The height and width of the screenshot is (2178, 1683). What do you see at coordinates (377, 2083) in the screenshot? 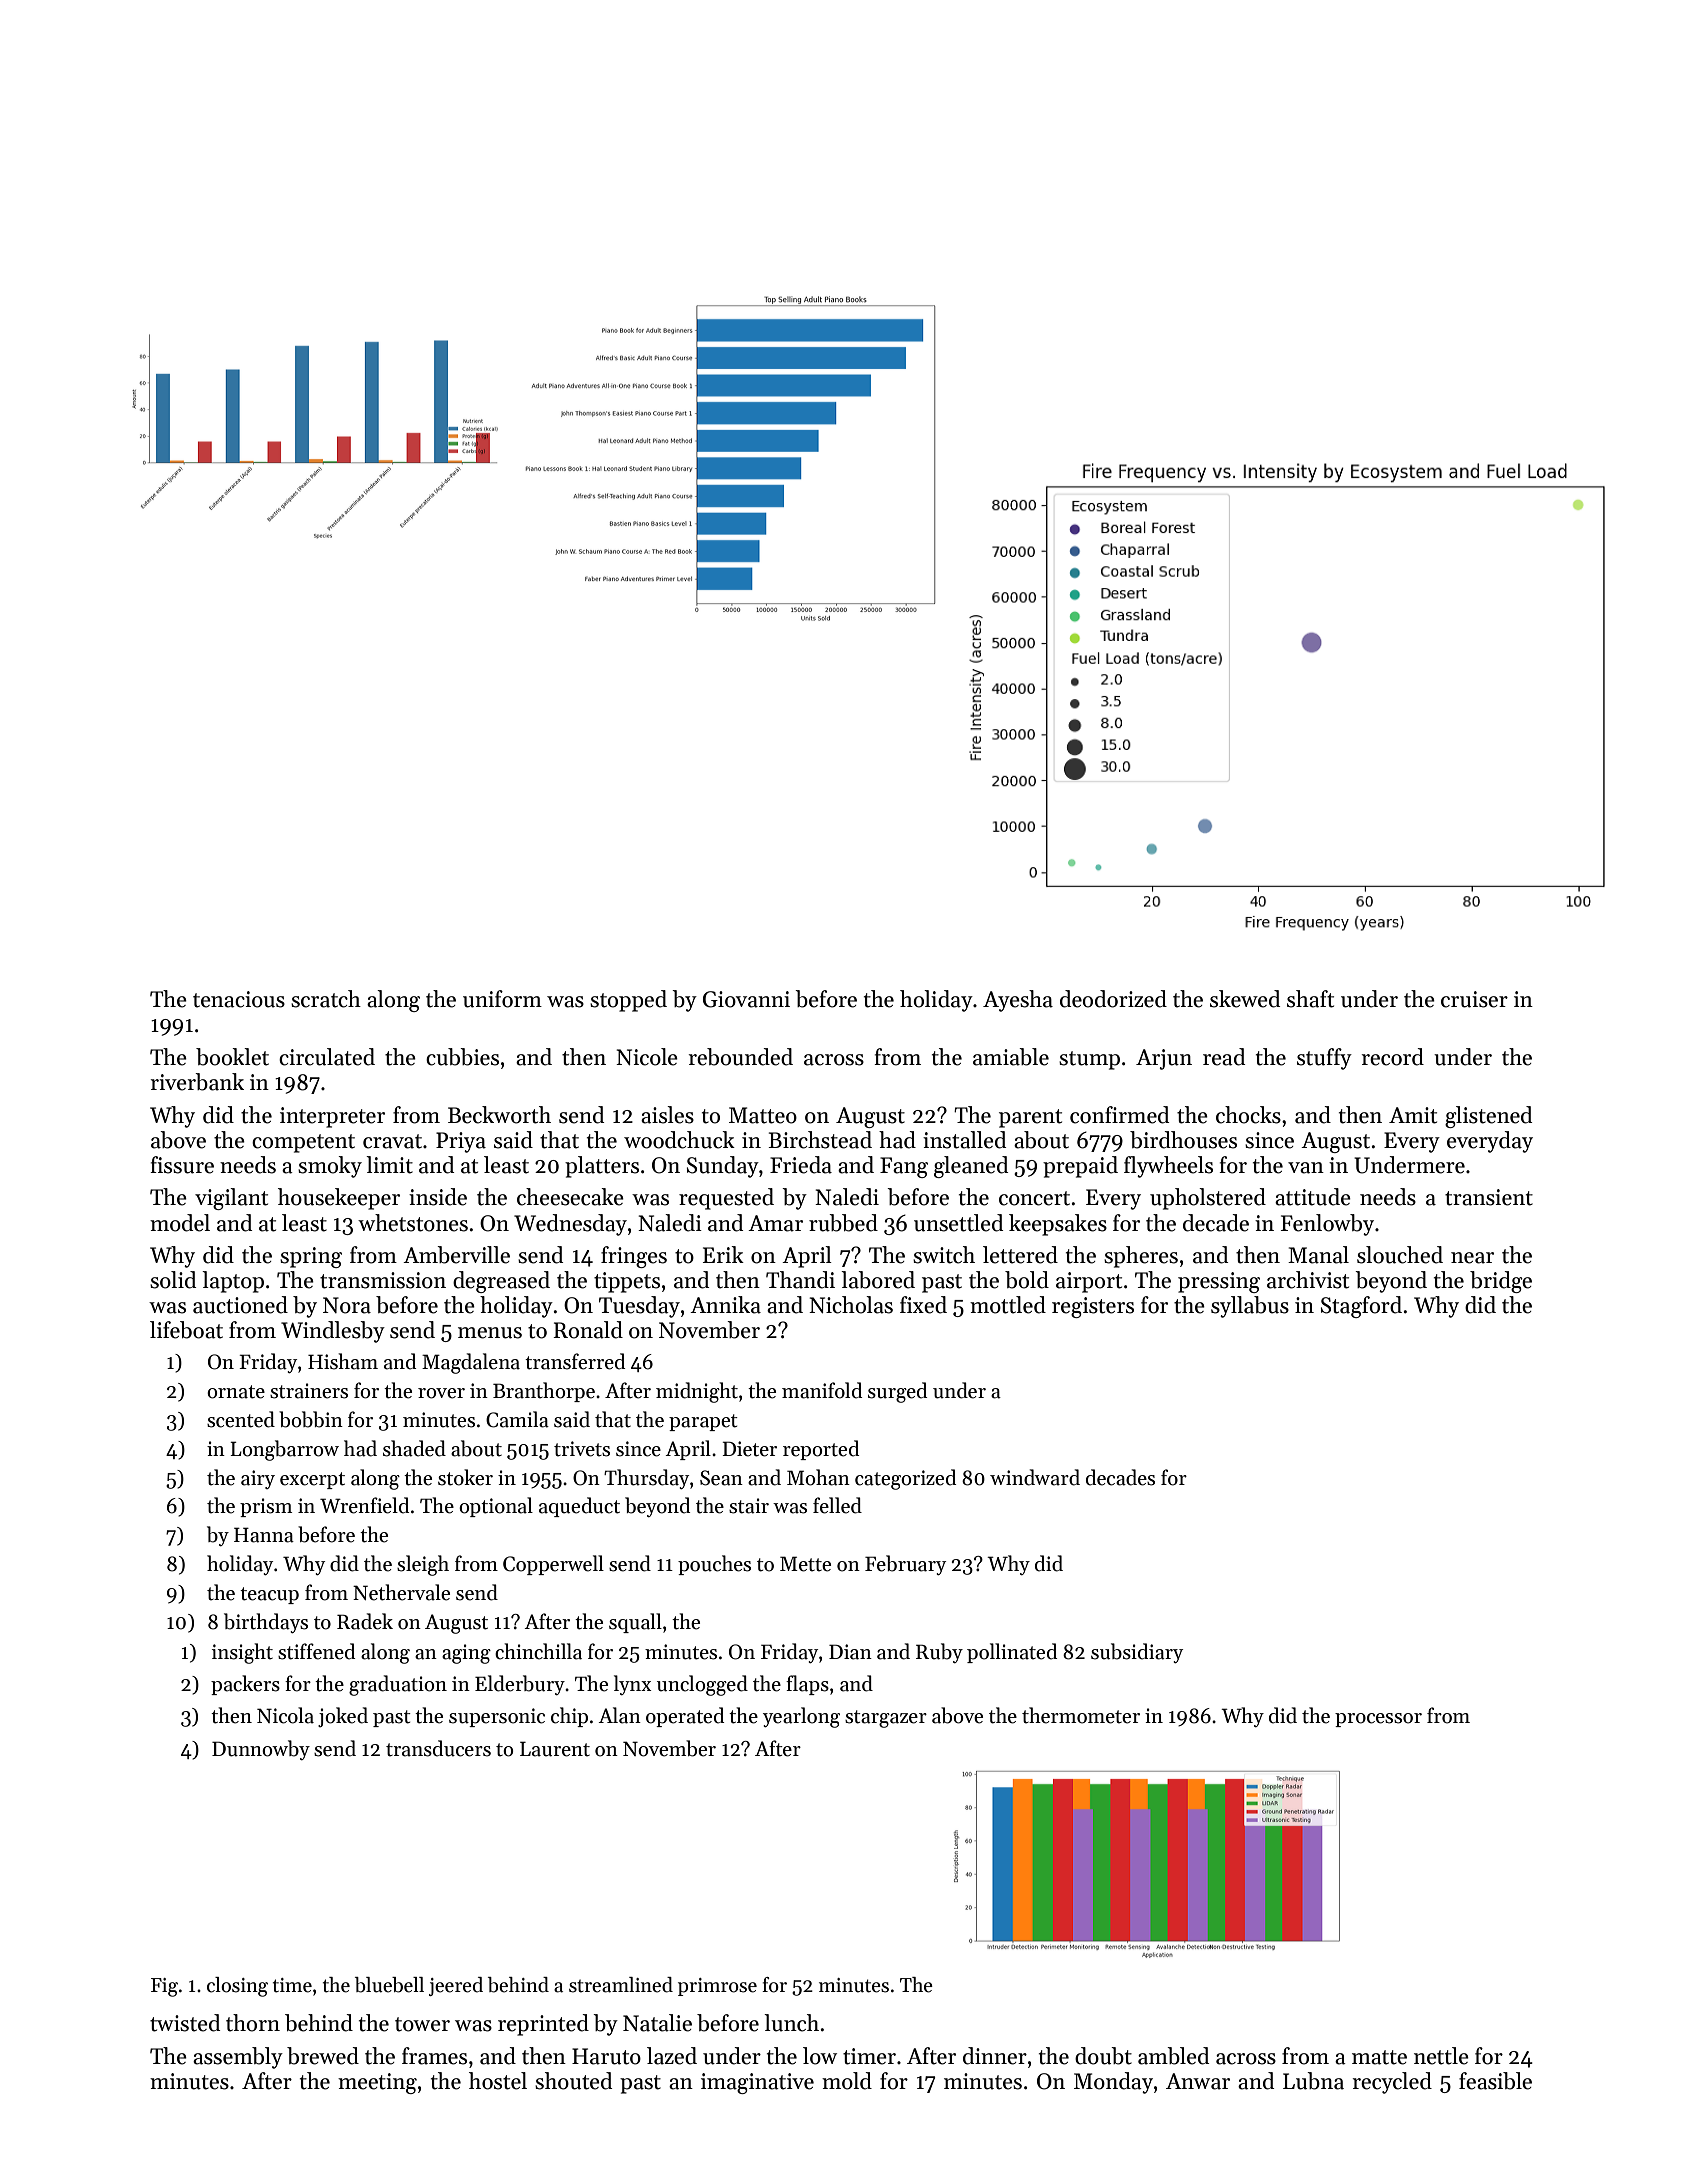
I see `meeting` at bounding box center [377, 2083].
